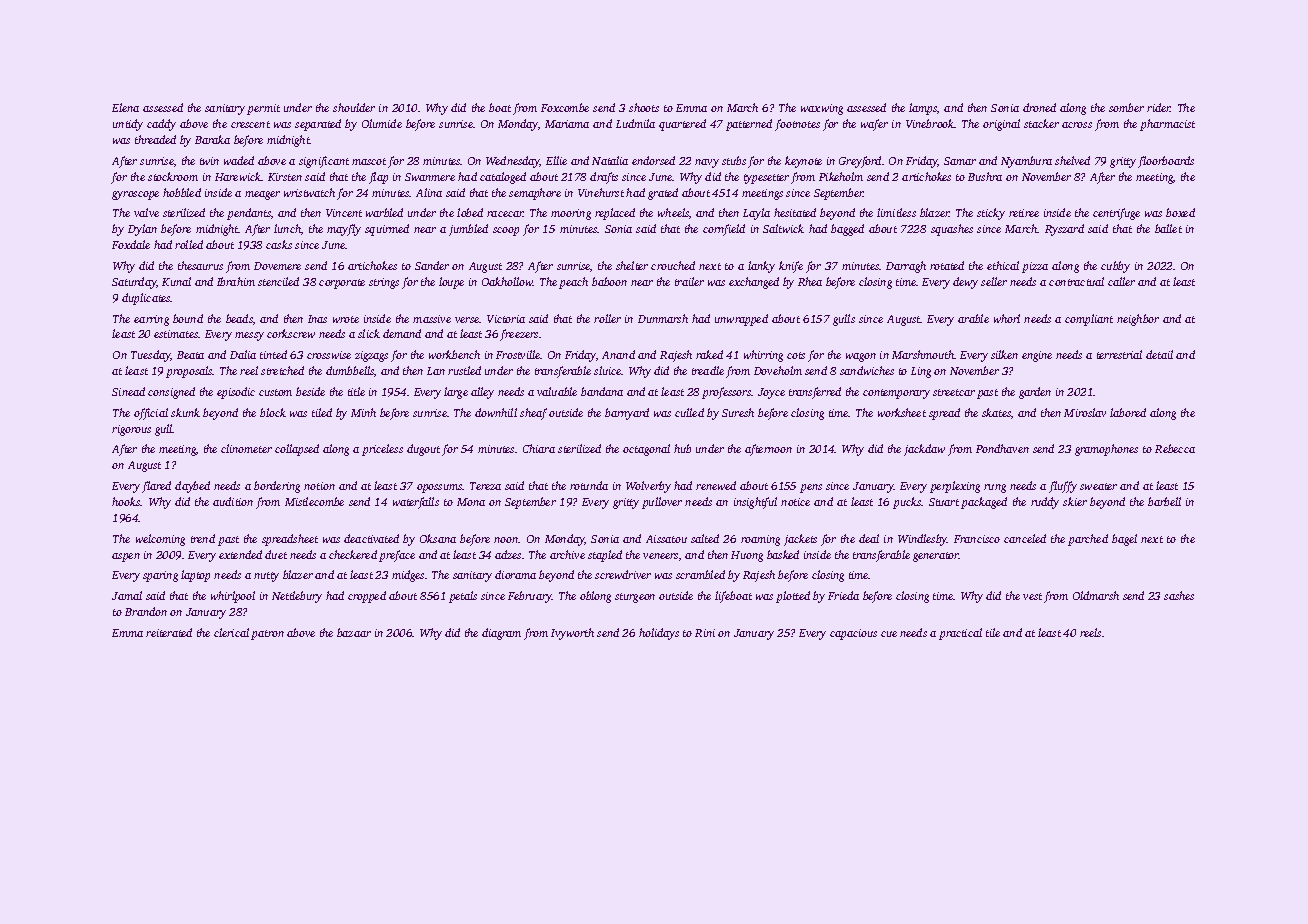 Image resolution: width=1308 pixels, height=924 pixels. What do you see at coordinates (1159, 354) in the document?
I see `detail` at bounding box center [1159, 354].
